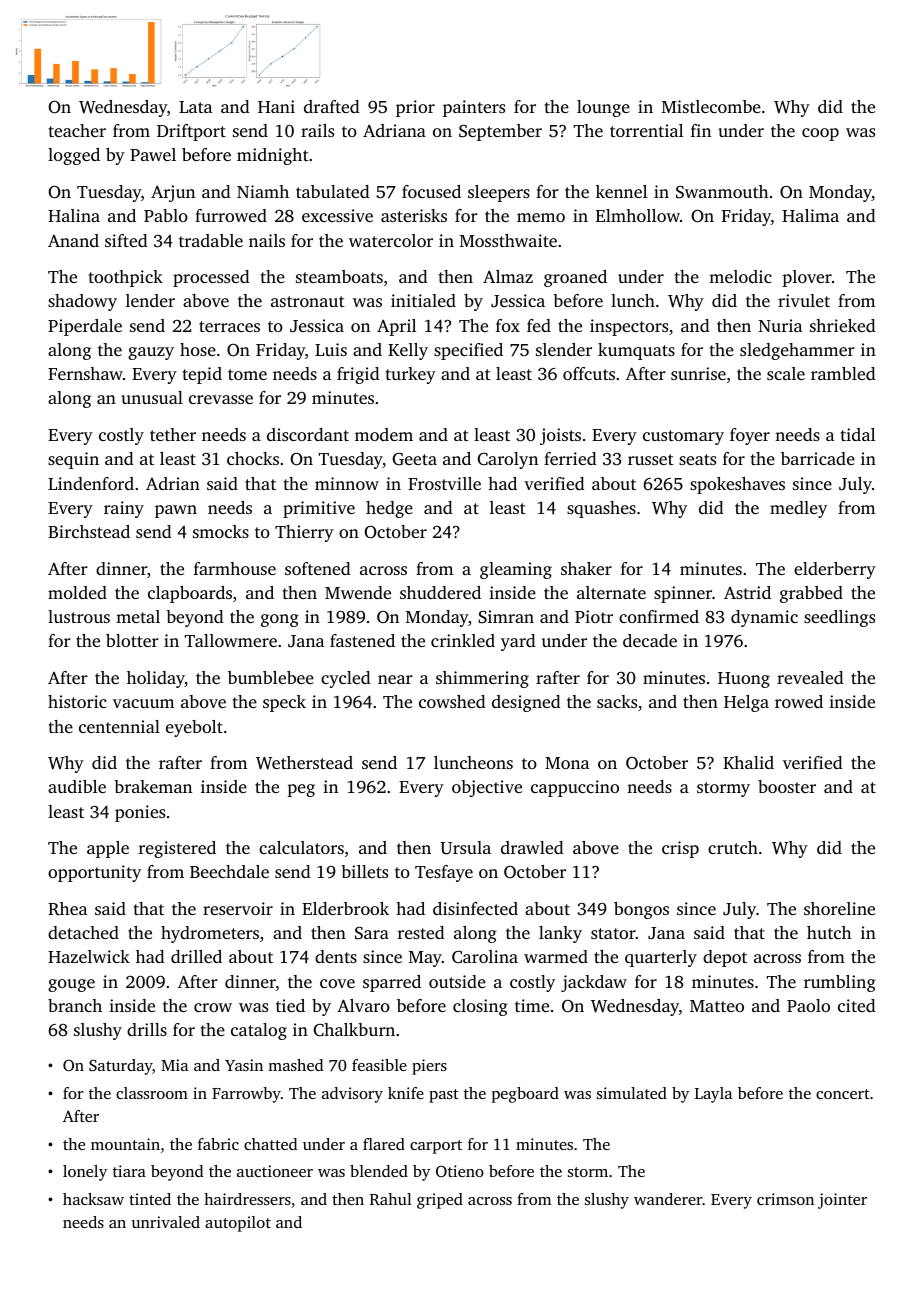  Describe the element at coordinates (460, 1171) in the page. I see `Otieno` at that location.
